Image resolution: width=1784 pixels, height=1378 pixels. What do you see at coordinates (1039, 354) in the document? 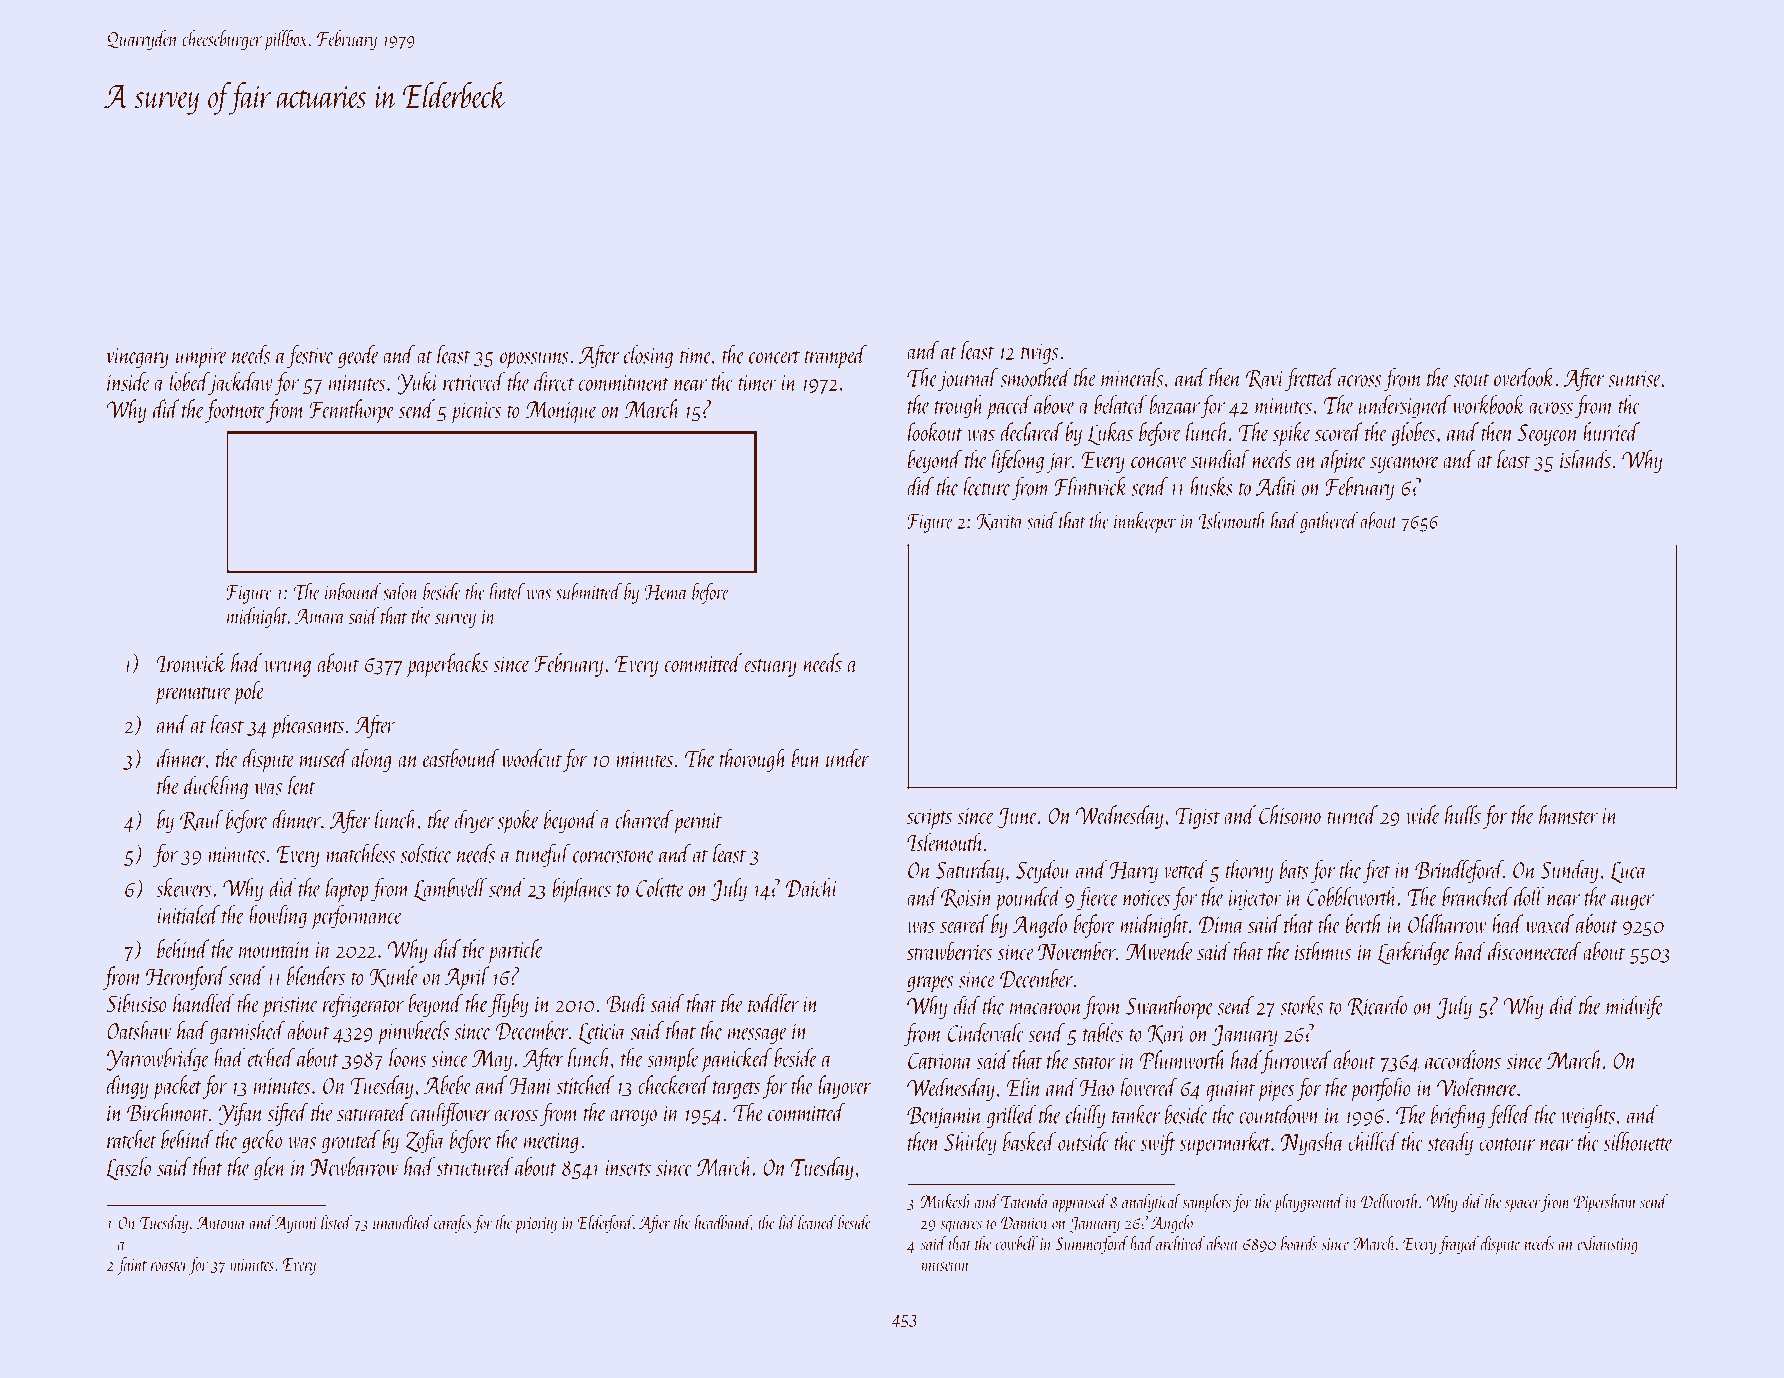
I see `twigs` at bounding box center [1039, 354].
